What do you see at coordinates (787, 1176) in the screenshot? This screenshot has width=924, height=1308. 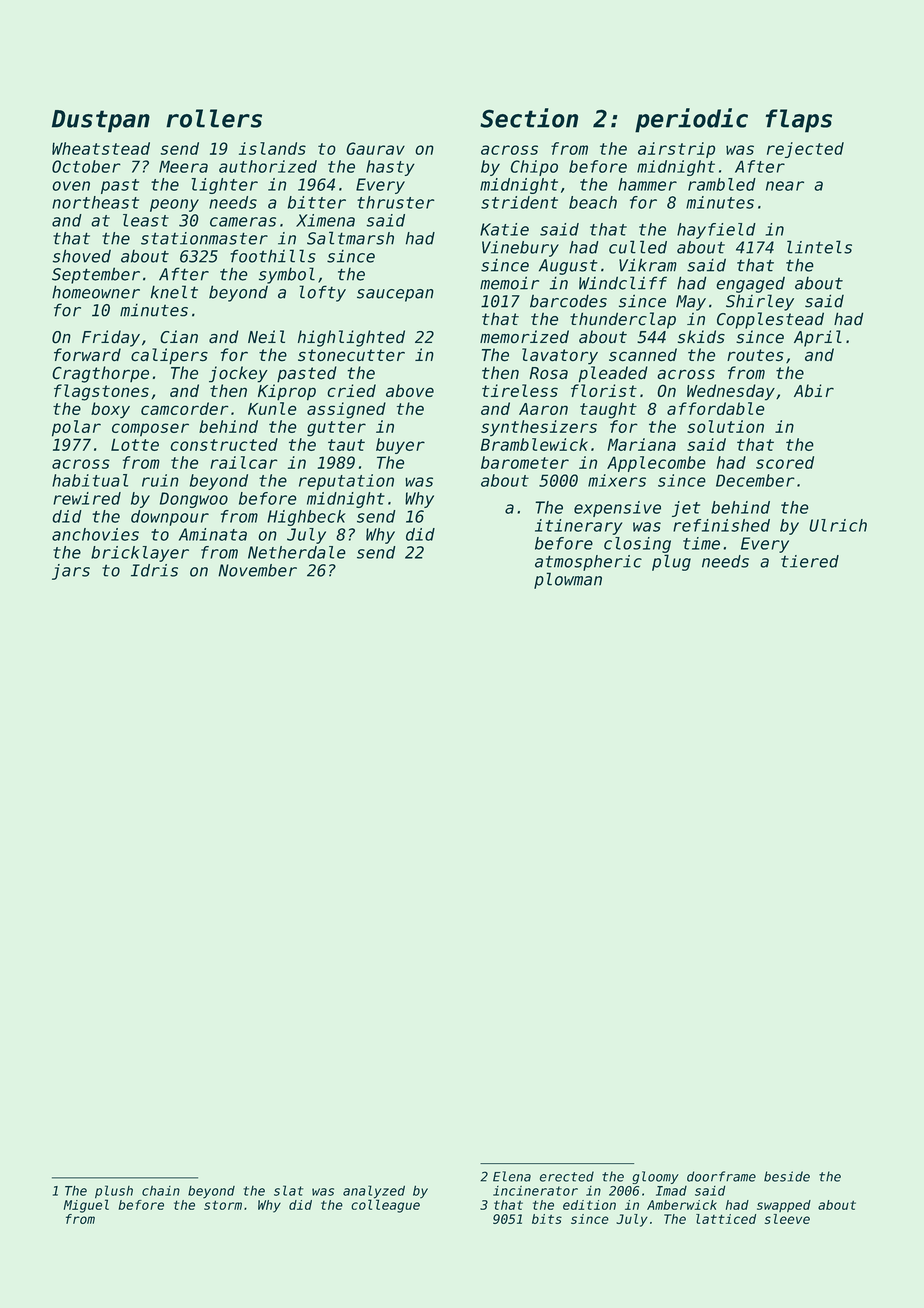 I see `beside` at bounding box center [787, 1176].
